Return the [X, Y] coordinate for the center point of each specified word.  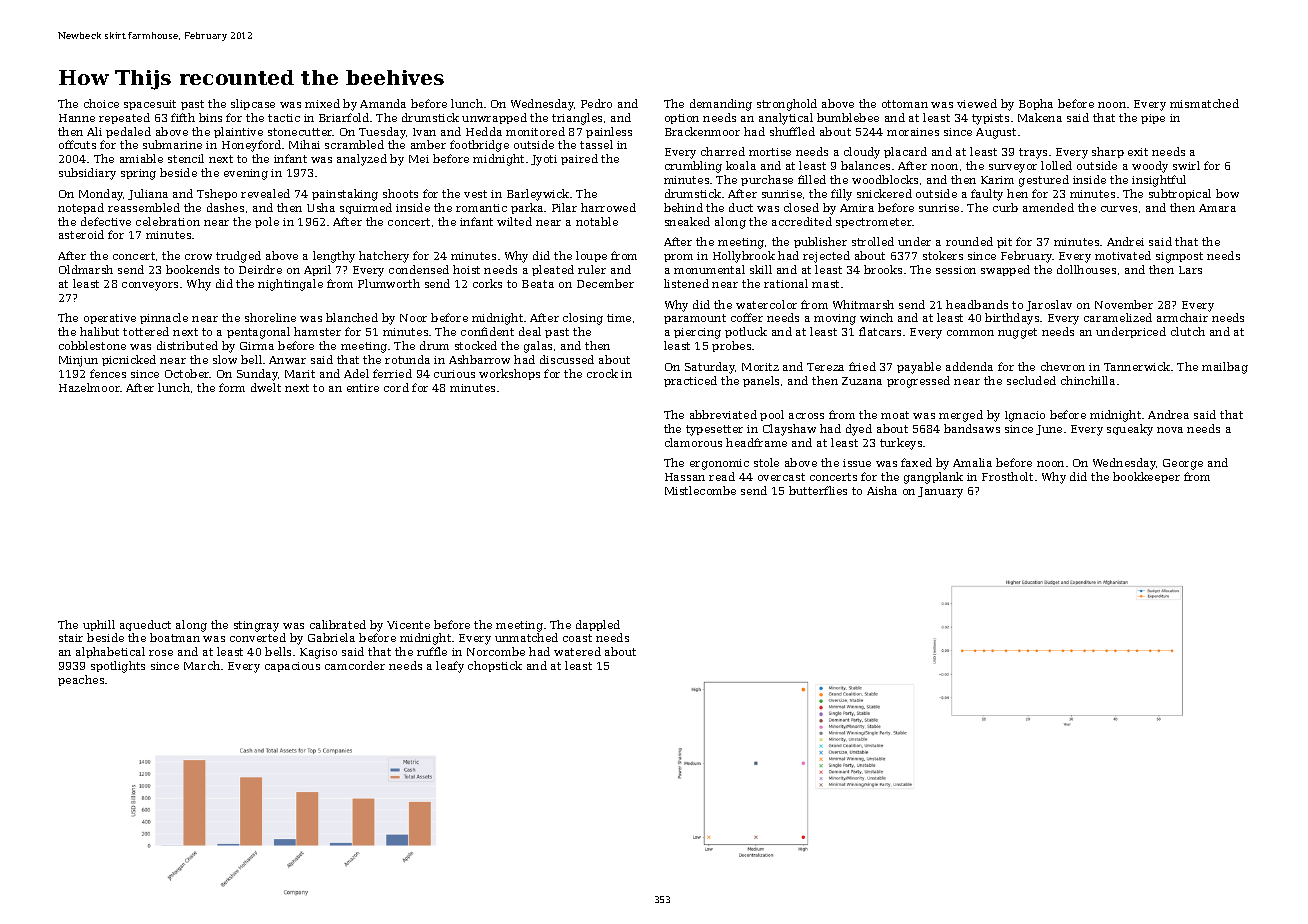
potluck [746, 332]
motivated [1123, 255]
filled [812, 179]
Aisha [882, 490]
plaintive [238, 132]
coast [577, 638]
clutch [1188, 331]
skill [761, 269]
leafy [450, 667]
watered [577, 651]
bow [1227, 193]
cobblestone [92, 345]
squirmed [366, 208]
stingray [256, 626]
